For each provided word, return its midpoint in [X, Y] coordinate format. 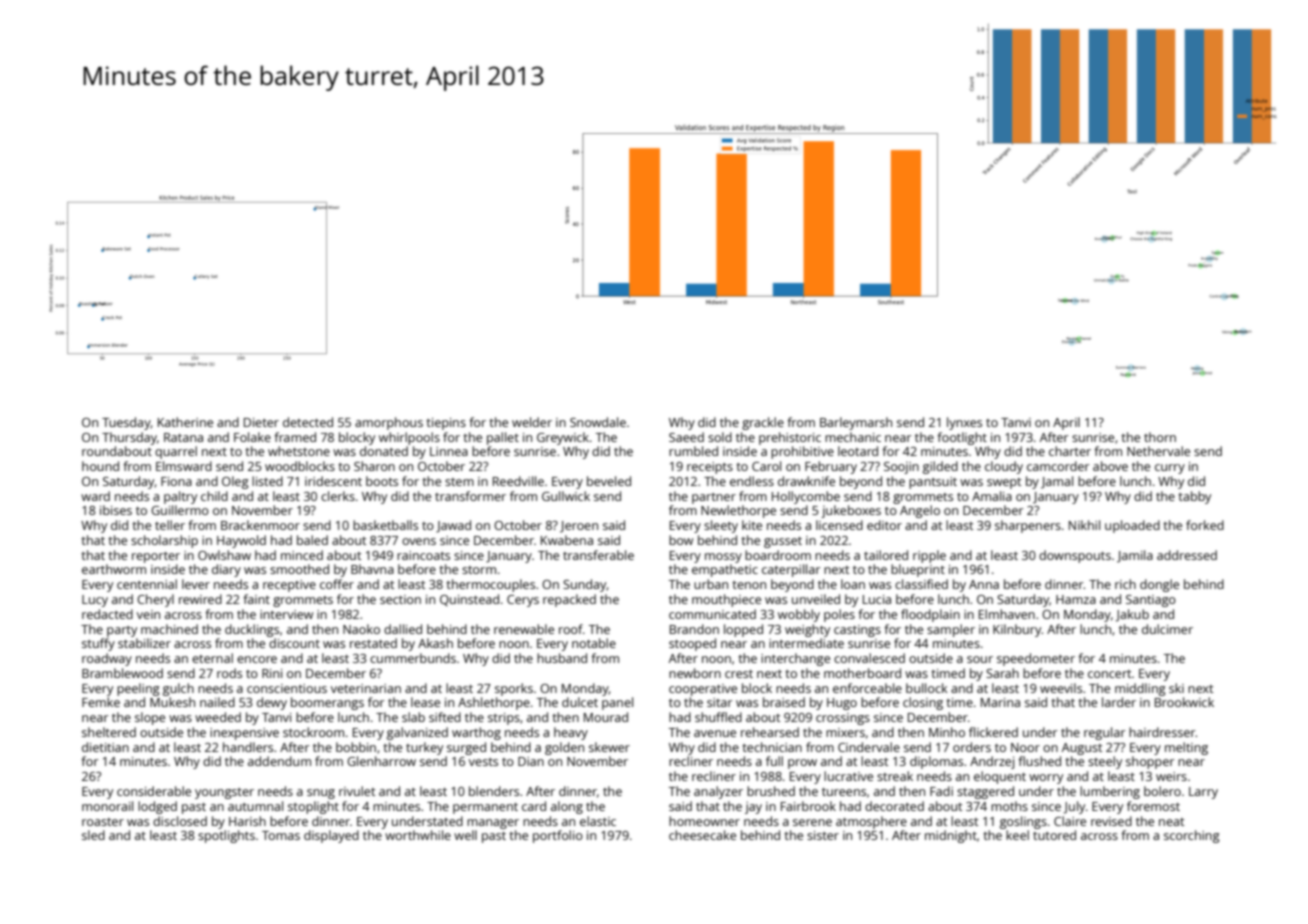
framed [295, 437]
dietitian [105, 747]
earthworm [114, 569]
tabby [1194, 497]
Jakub [1132, 615]
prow [802, 764]
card [534, 806]
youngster [224, 793]
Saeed [686, 437]
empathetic [725, 570]
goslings [1023, 822]
